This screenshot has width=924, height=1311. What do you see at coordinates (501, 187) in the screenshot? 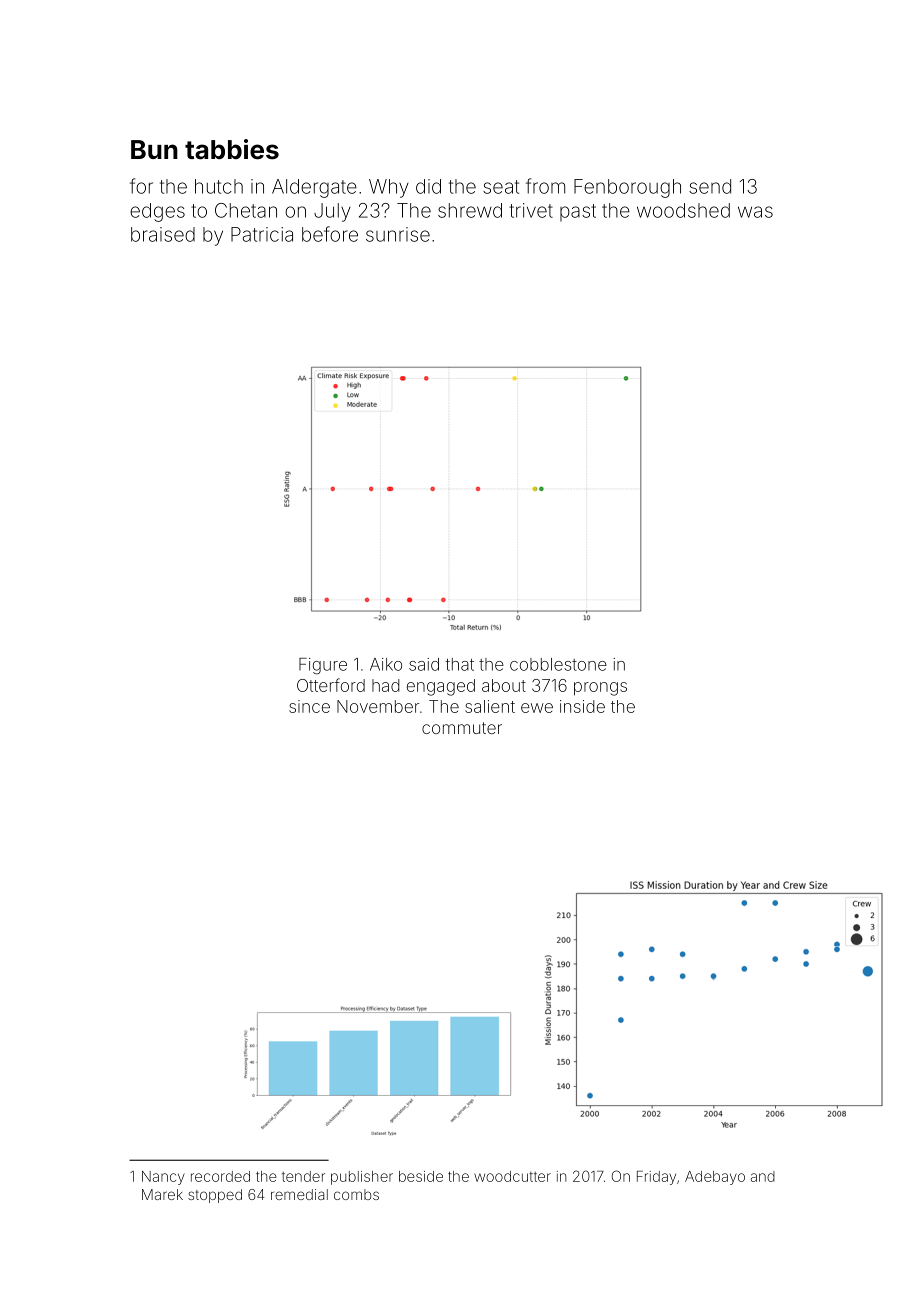
I see `seat` at bounding box center [501, 187].
